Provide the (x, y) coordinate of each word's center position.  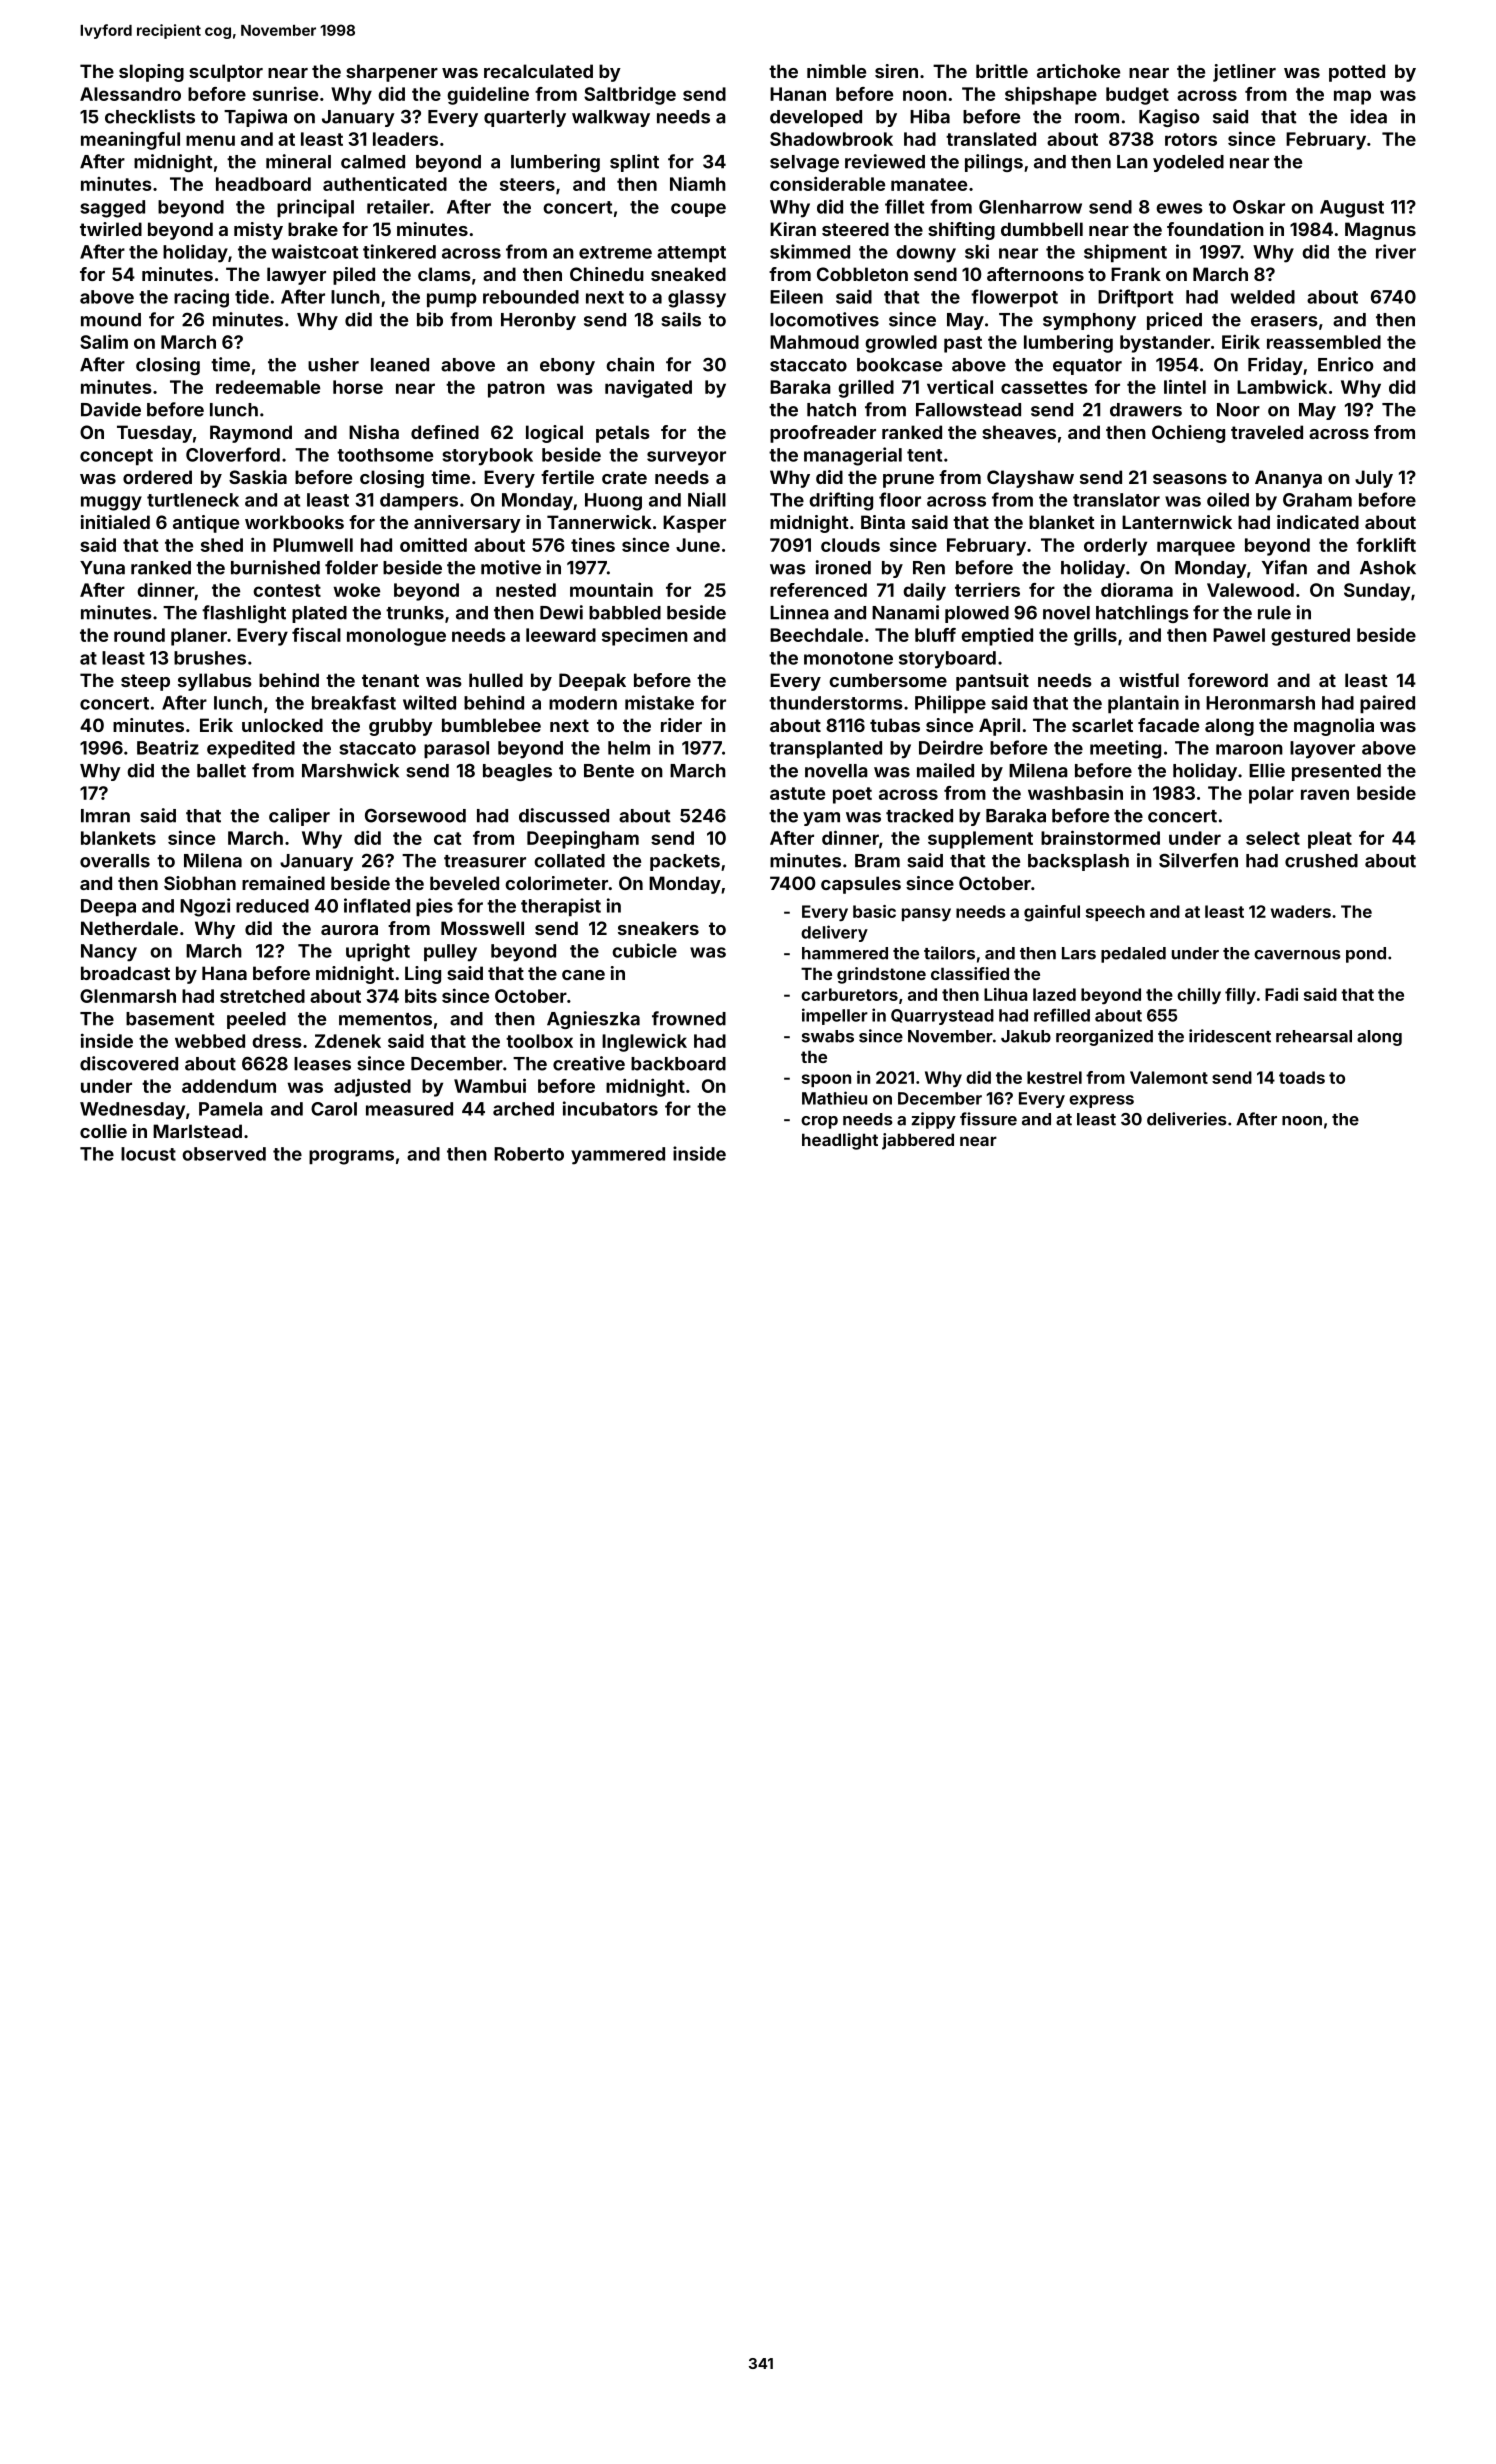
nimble (836, 71)
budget (1137, 96)
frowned (689, 1018)
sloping (151, 73)
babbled (625, 613)
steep (145, 682)
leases (322, 1064)
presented (1336, 772)
